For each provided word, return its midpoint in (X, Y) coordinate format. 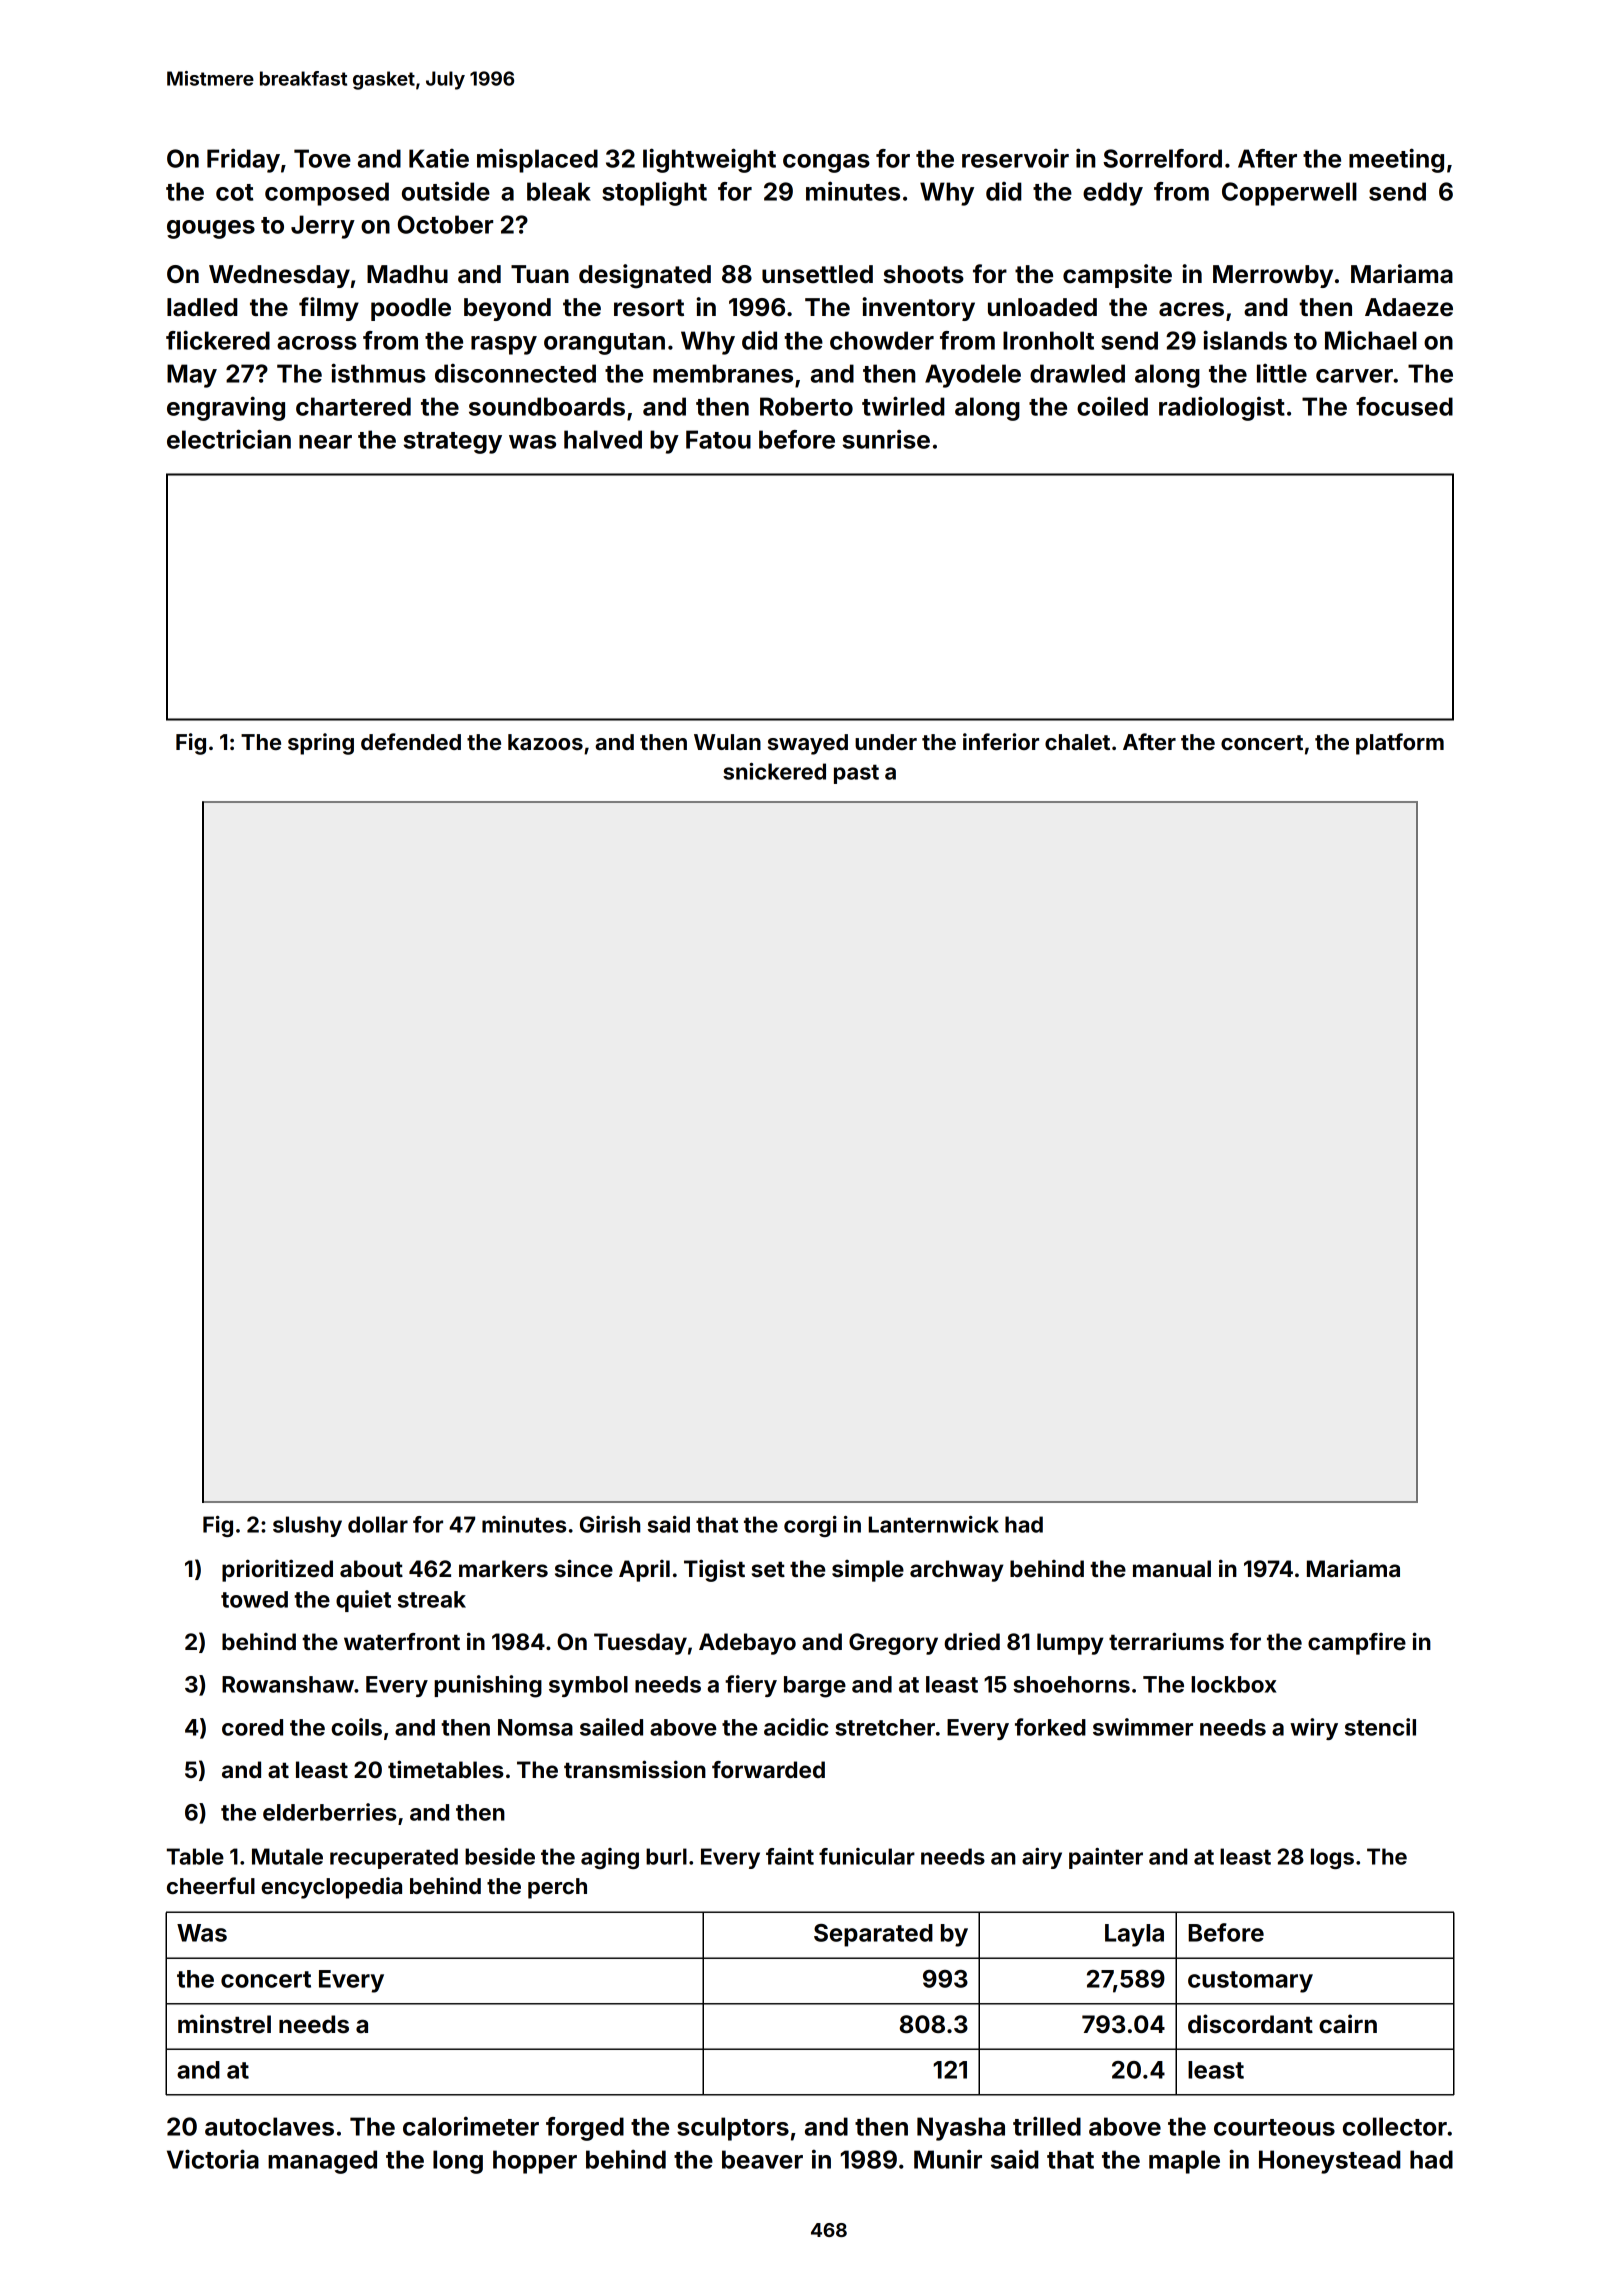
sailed (611, 1727)
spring (321, 744)
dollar (378, 1524)
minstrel (224, 2024)
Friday (243, 160)
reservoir (1015, 158)
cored (252, 1727)
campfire (1357, 1644)
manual (1172, 1568)
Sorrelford (1162, 158)
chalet (1077, 742)
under (886, 742)
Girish (610, 1524)
